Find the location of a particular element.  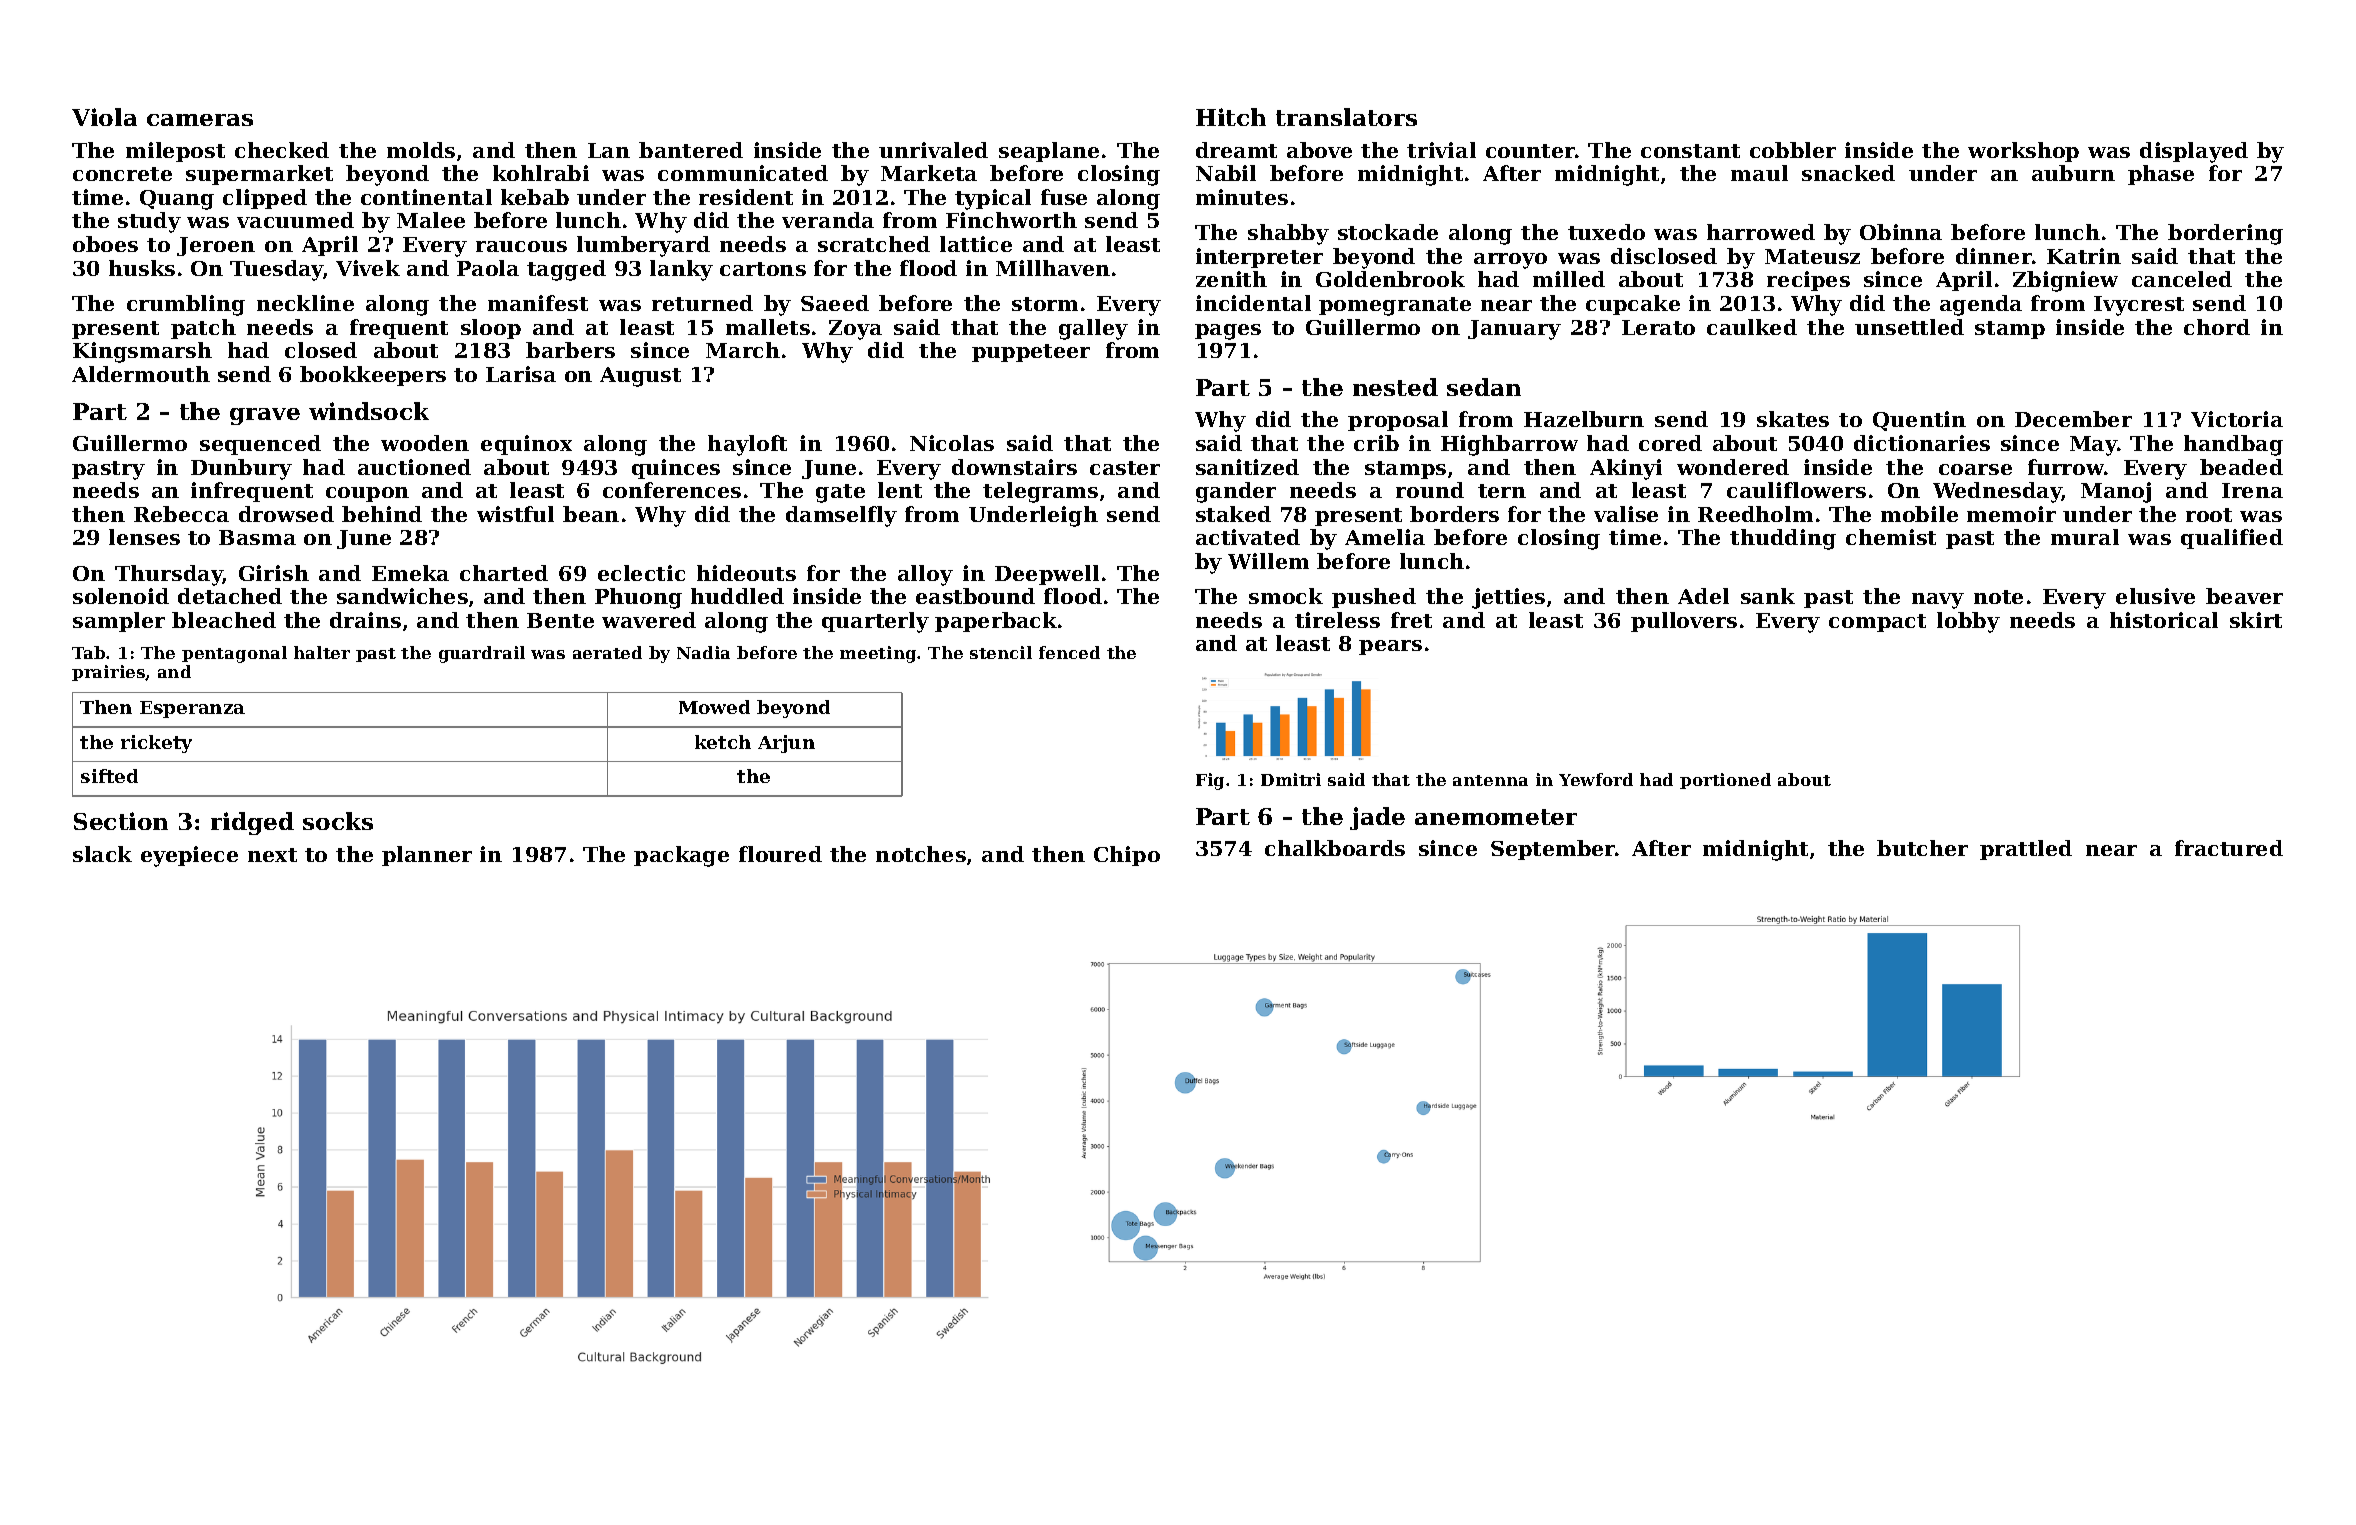

Jeroen is located at coordinates (216, 246).
